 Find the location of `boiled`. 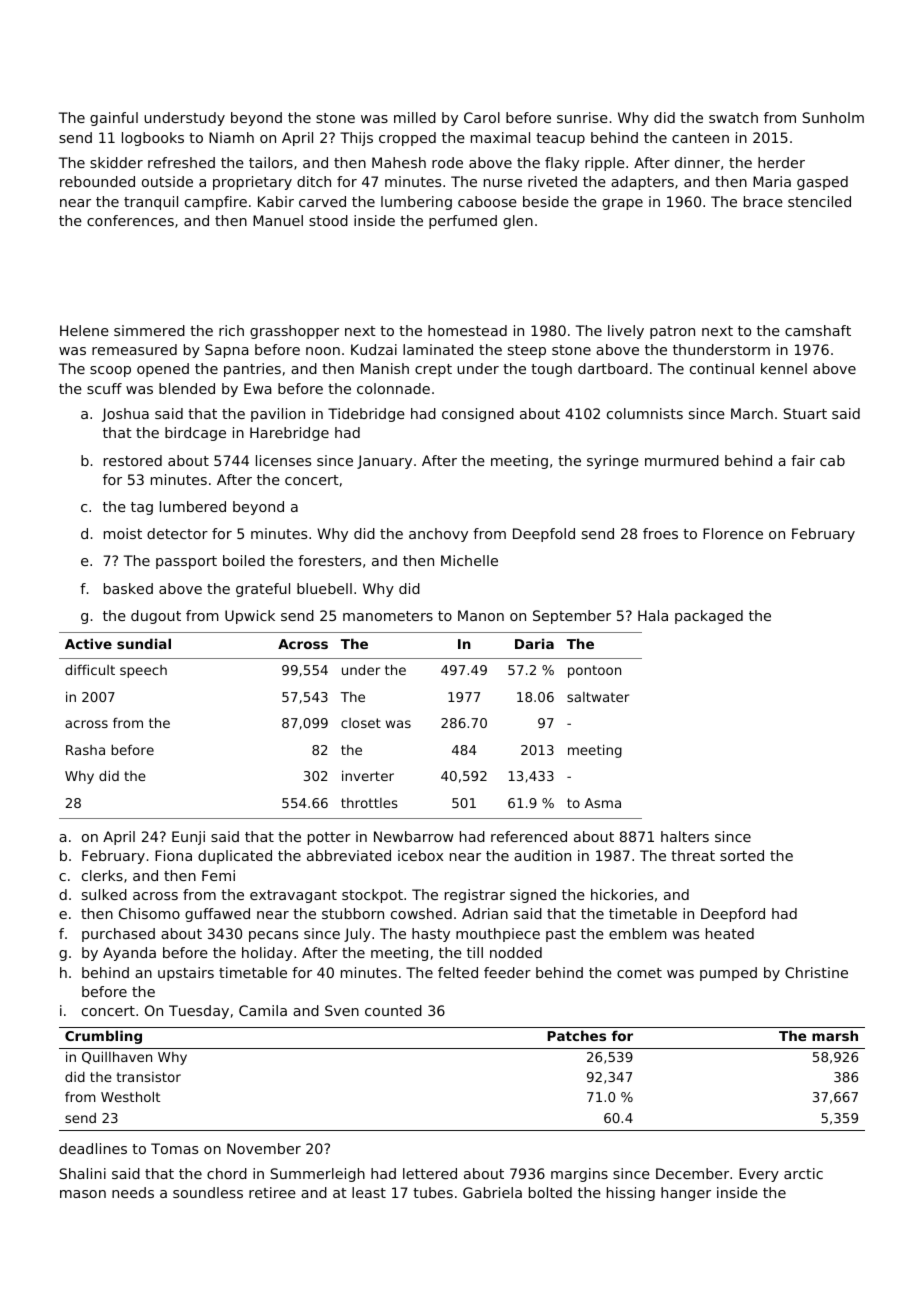

boiled is located at coordinates (244, 560).
